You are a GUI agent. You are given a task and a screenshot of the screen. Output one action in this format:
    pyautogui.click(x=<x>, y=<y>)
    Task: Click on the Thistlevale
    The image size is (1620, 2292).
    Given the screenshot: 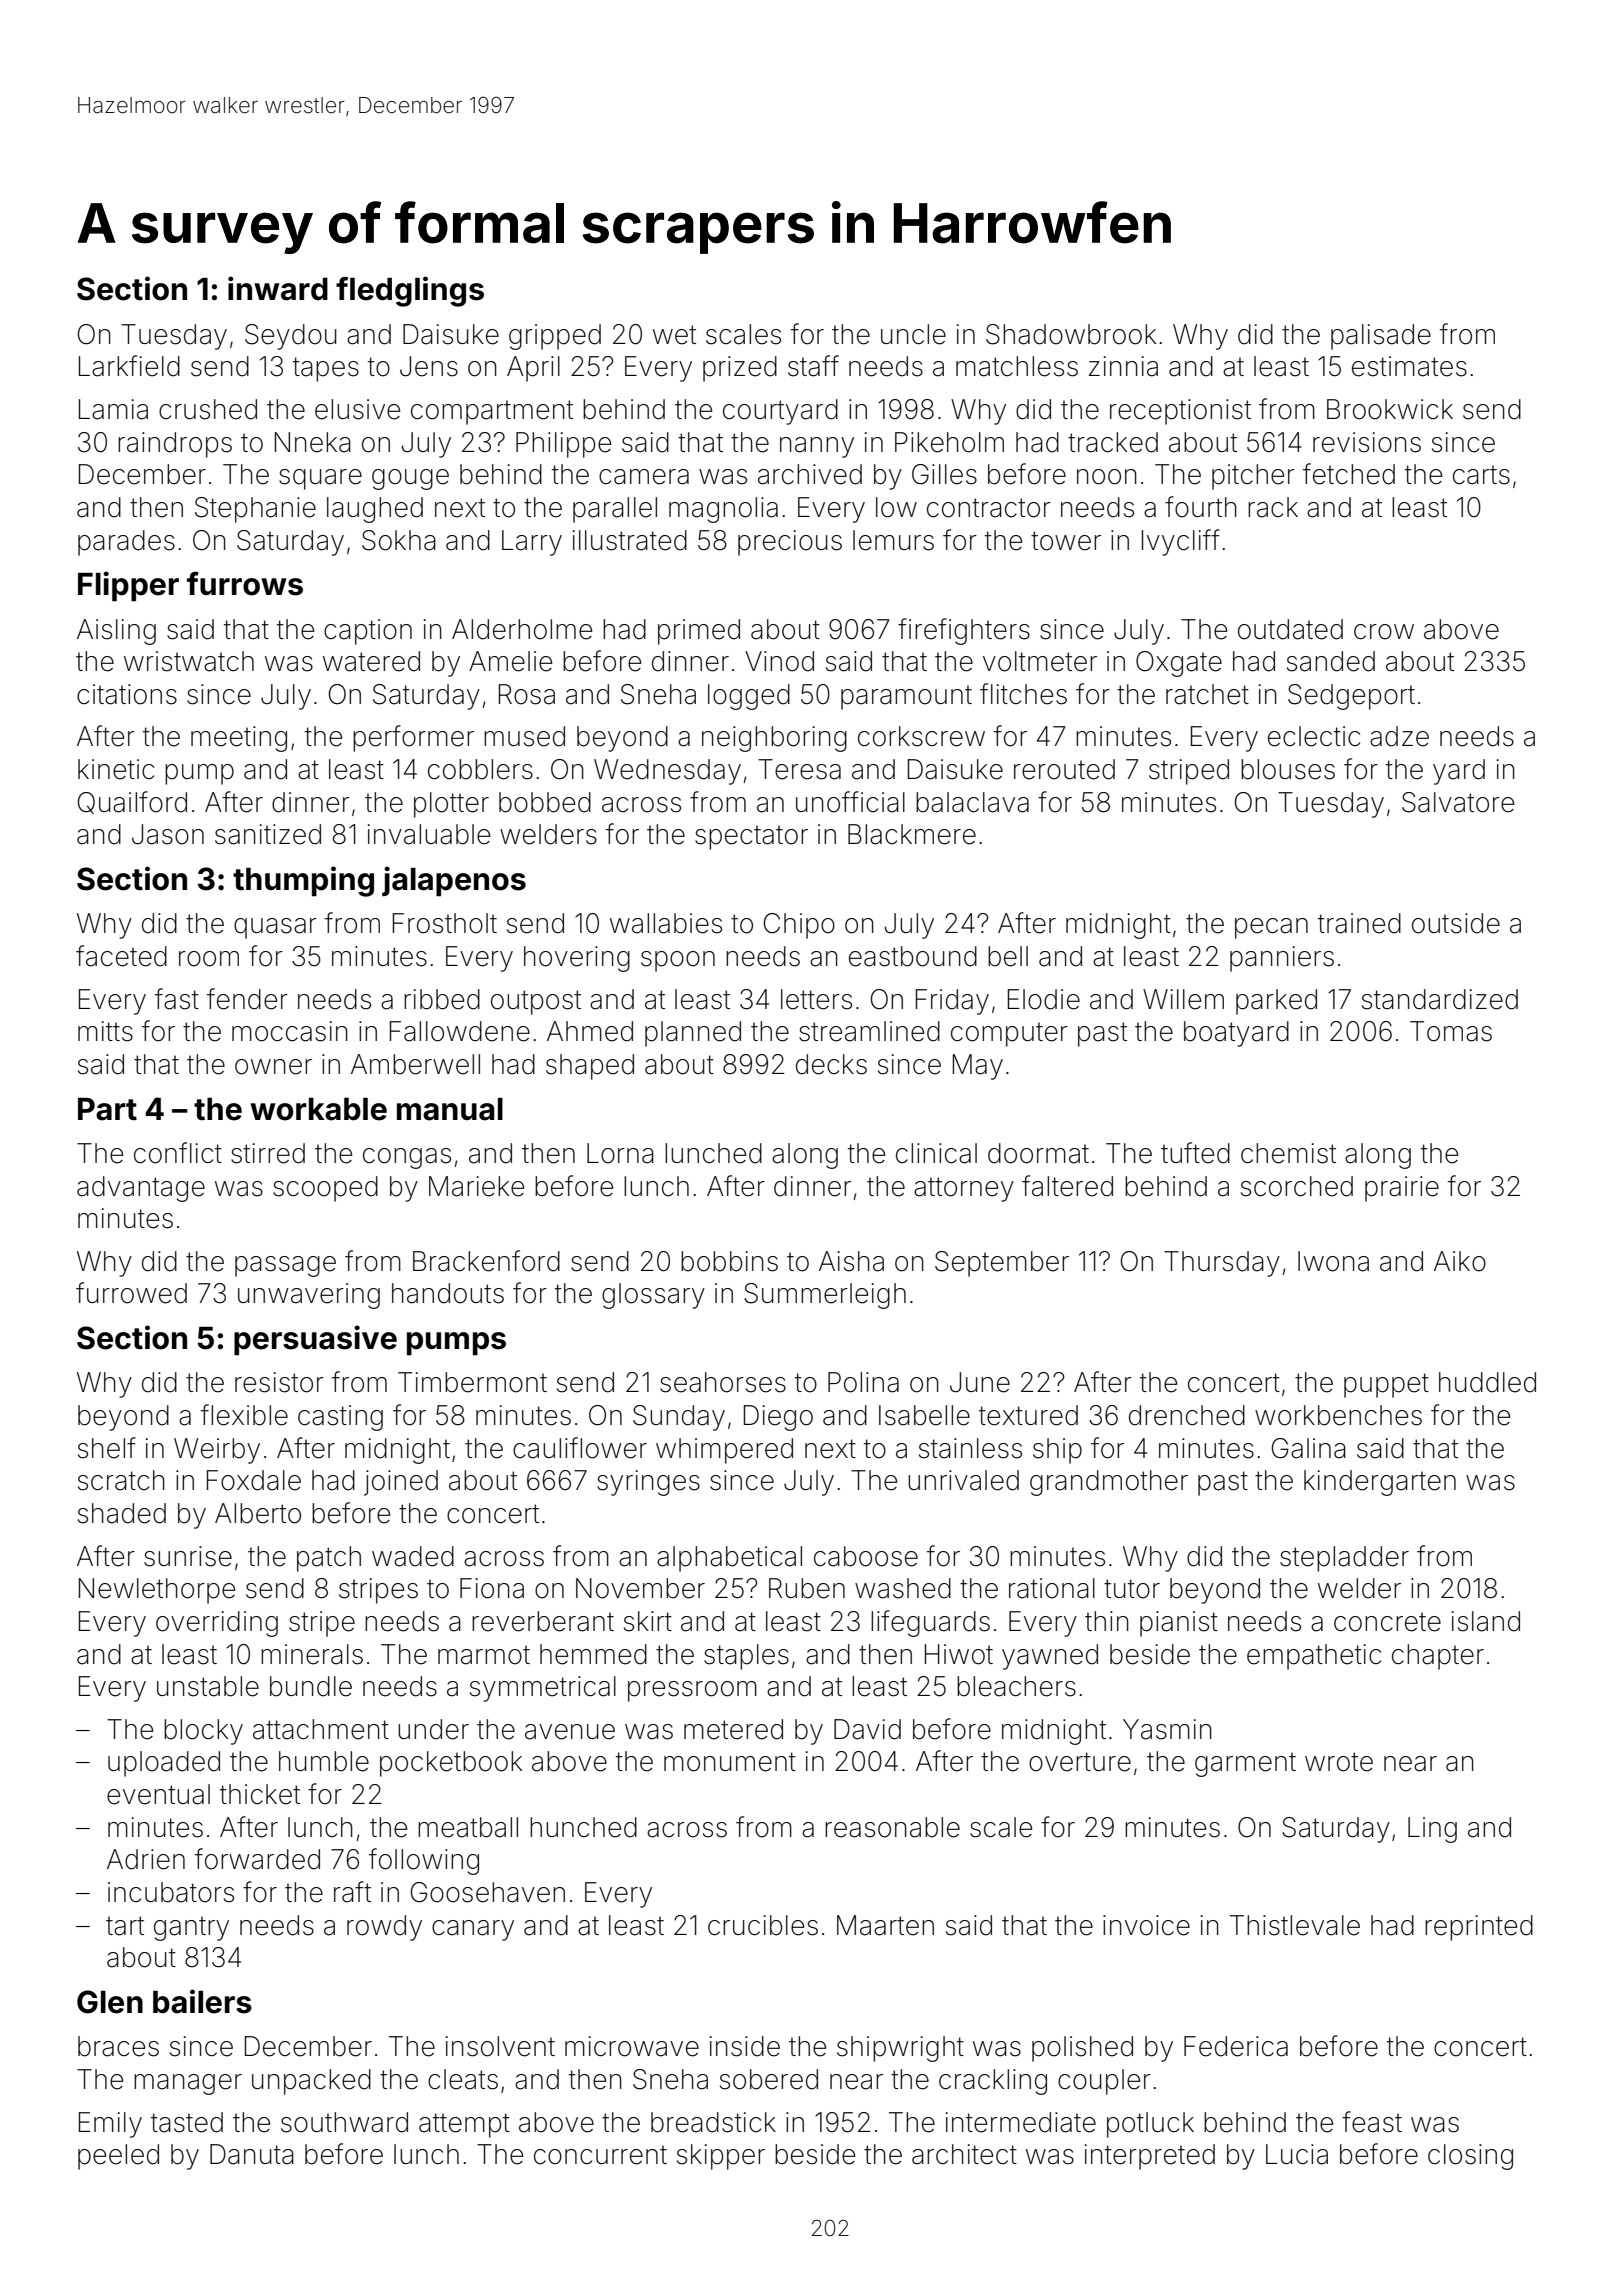 What is the action you would take?
    pyautogui.click(x=1295, y=1925)
